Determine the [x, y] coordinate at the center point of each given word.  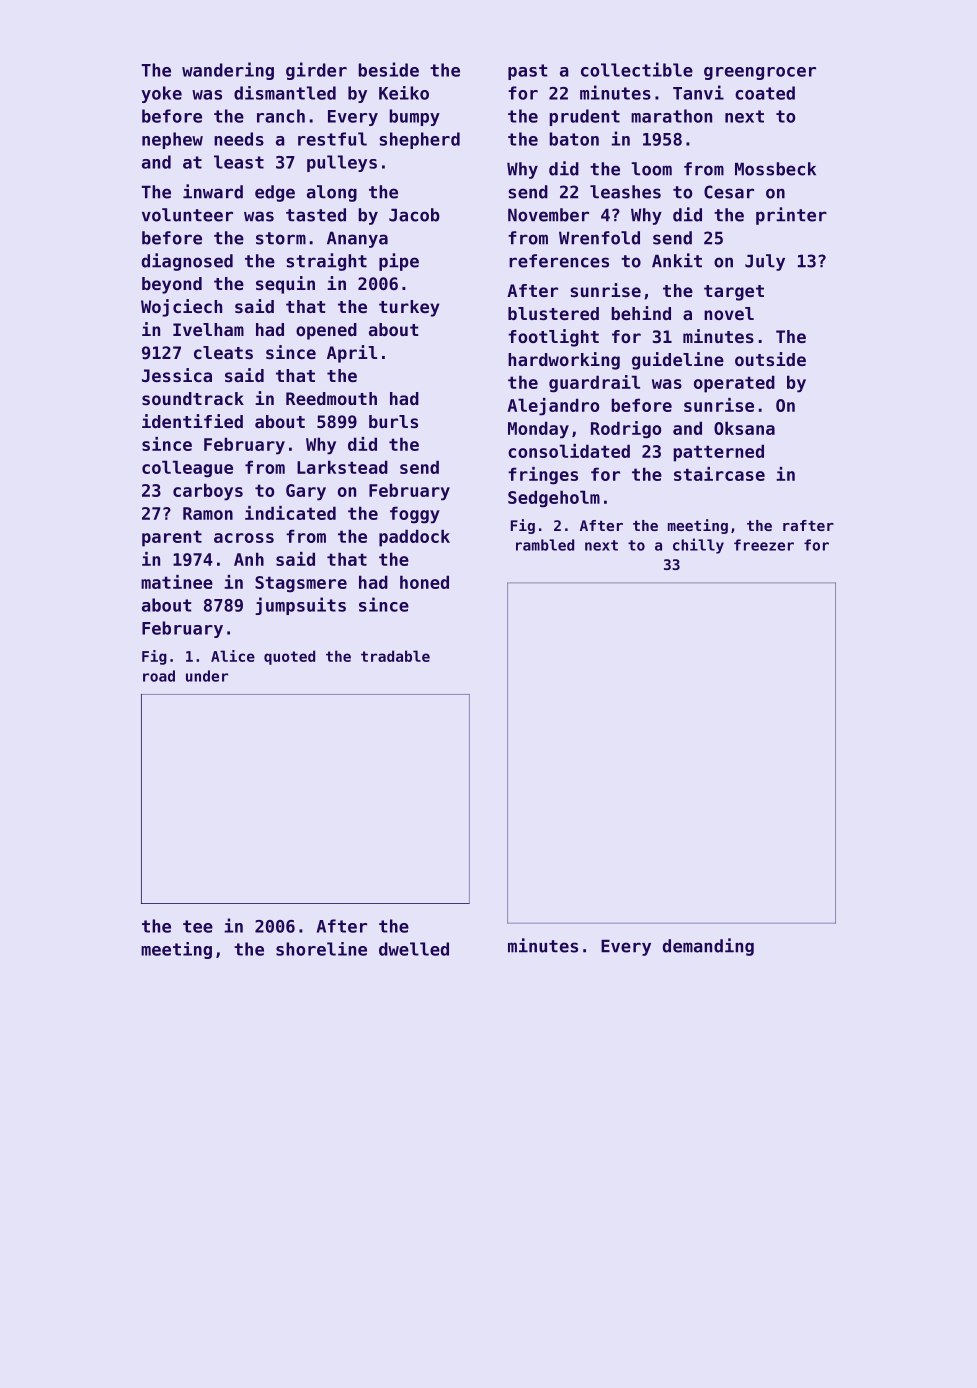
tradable [395, 656]
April [352, 354]
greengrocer [760, 73]
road [159, 676]
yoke [161, 94]
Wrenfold [599, 238]
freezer [764, 545]
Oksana [744, 428]
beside [389, 69]
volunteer [187, 215]
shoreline [321, 949]
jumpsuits [300, 606]
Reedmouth [331, 398]
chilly [698, 546]
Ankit [677, 260]
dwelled [414, 949]
